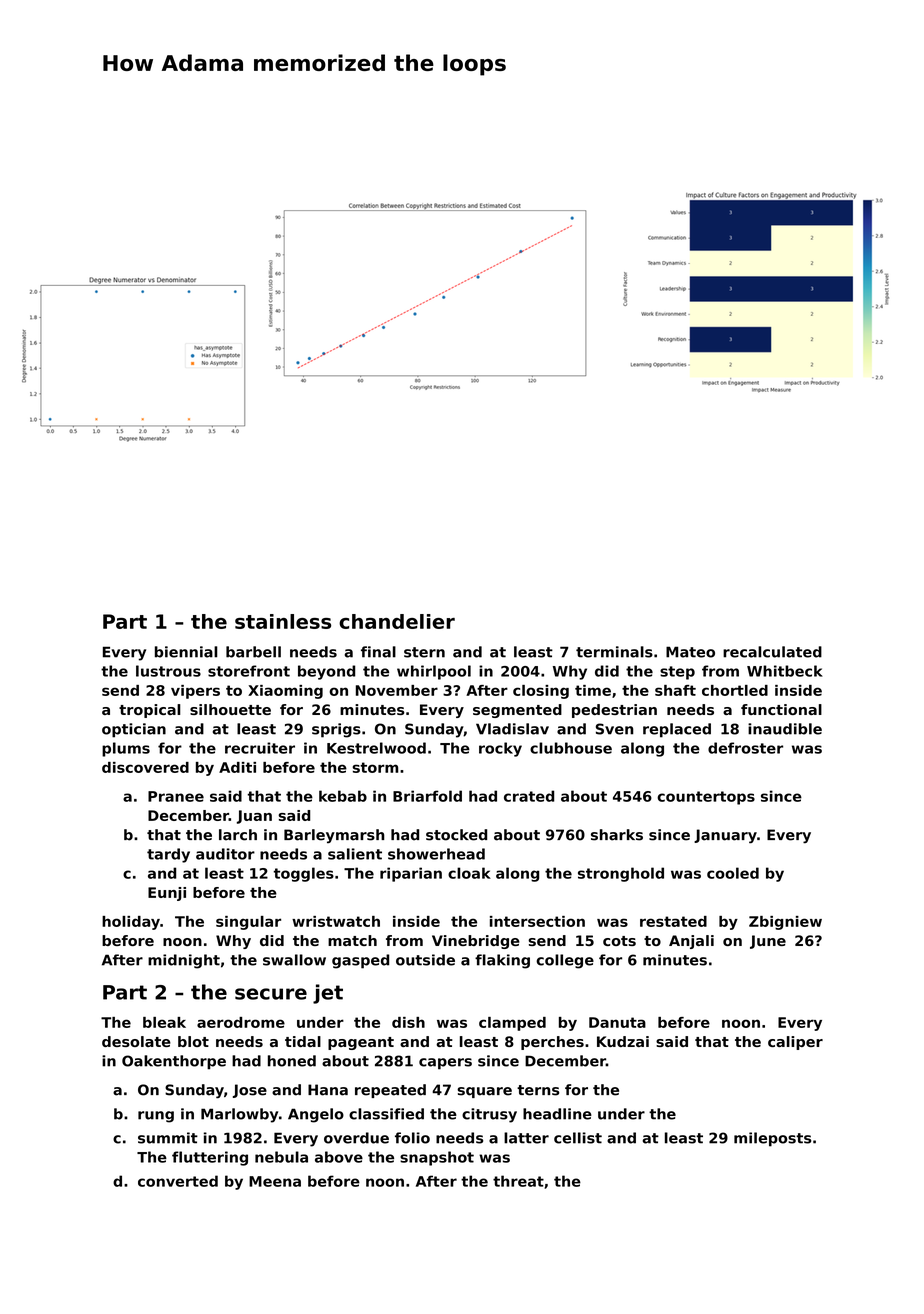  What do you see at coordinates (210, 1158) in the screenshot?
I see `fluttering` at bounding box center [210, 1158].
